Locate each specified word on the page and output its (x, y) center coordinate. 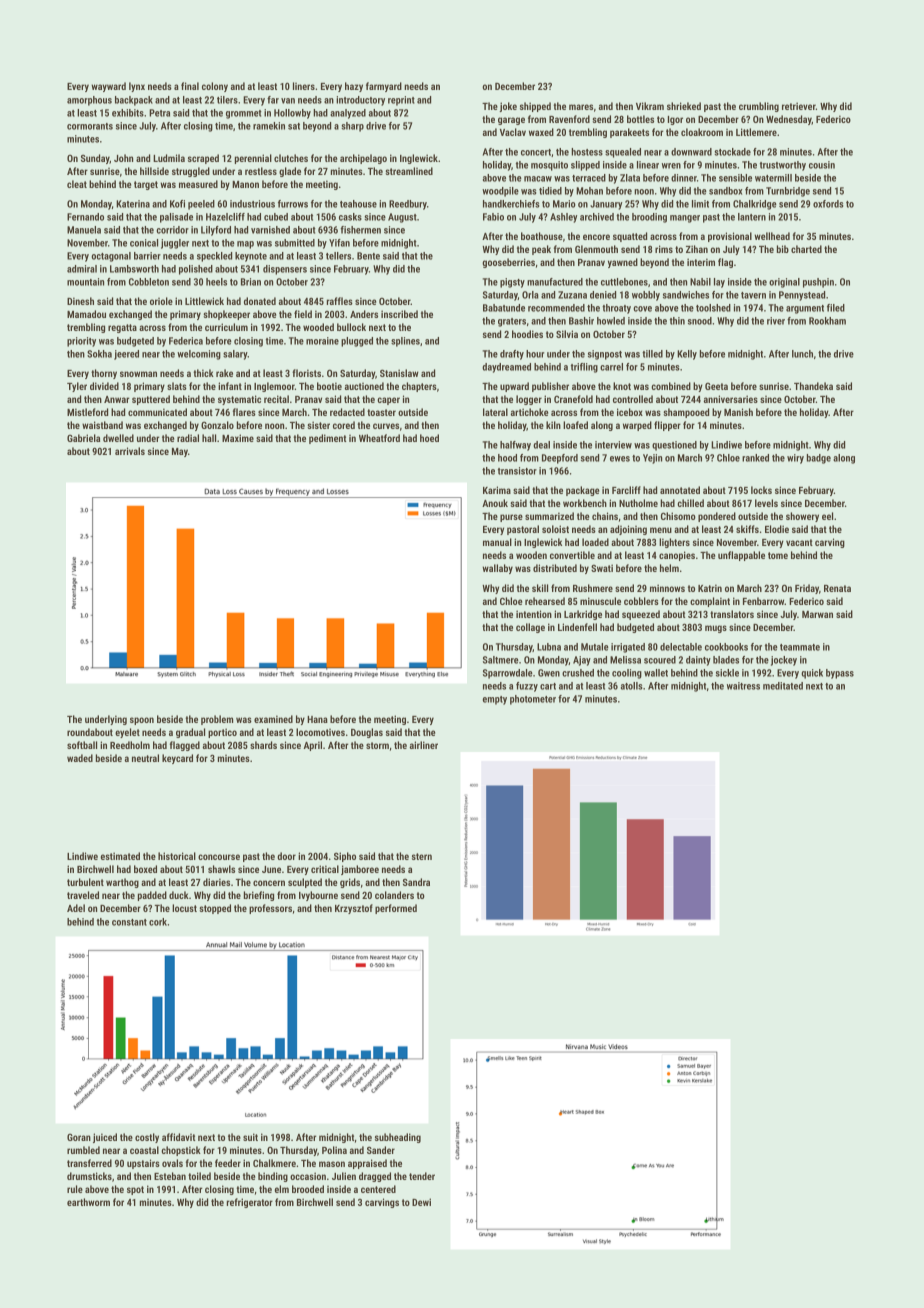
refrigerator (250, 1203)
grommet (244, 114)
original (784, 283)
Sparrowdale (508, 674)
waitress (743, 686)
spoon (142, 721)
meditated (783, 686)
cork (158, 922)
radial (188, 438)
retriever (799, 106)
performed (396, 909)
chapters (419, 387)
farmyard (384, 87)
